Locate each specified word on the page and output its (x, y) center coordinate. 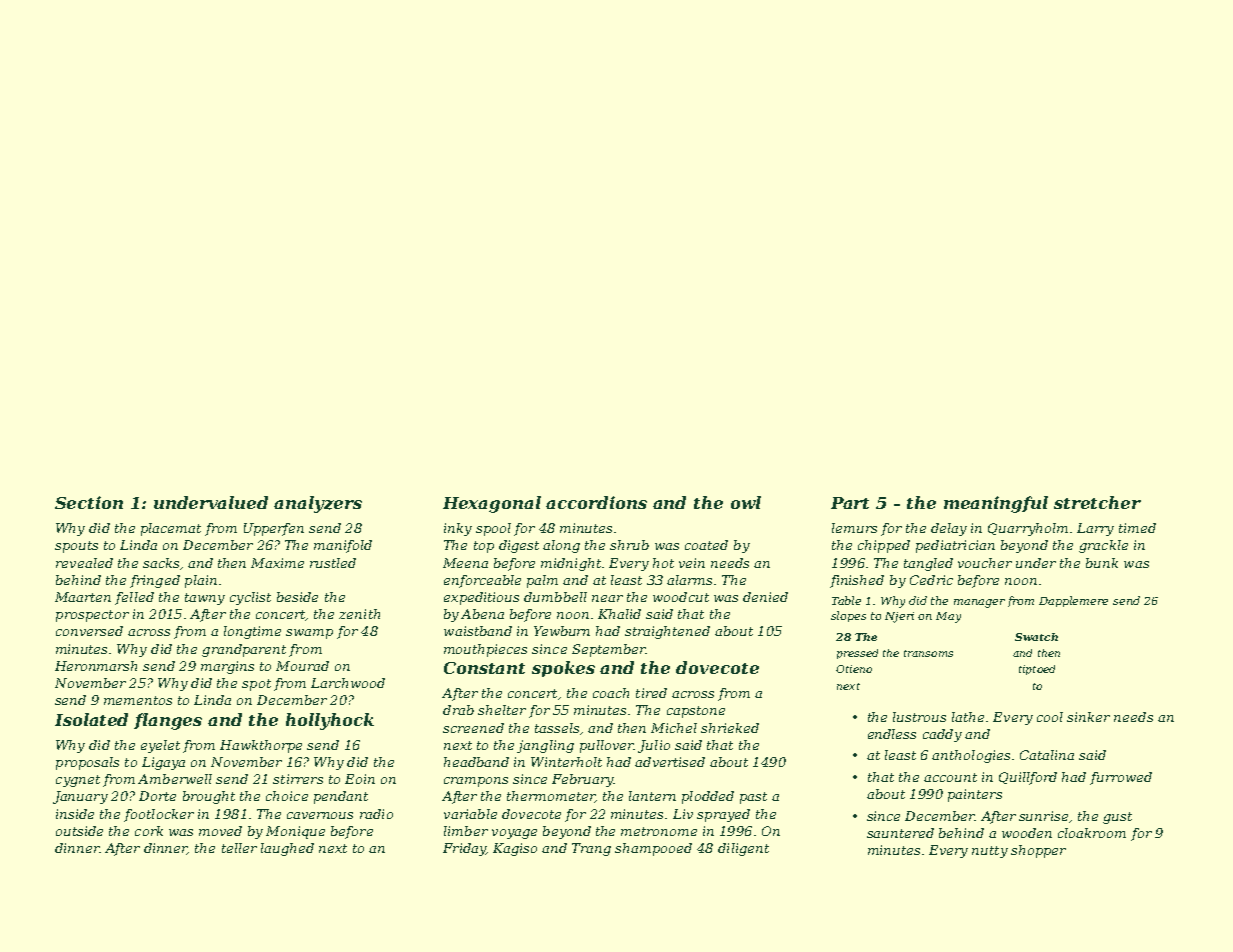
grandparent (244, 650)
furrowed (1121, 778)
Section (89, 502)
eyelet (160, 746)
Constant (484, 668)
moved (220, 831)
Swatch (1036, 637)
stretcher (1097, 502)
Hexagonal (492, 504)
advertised (670, 762)
